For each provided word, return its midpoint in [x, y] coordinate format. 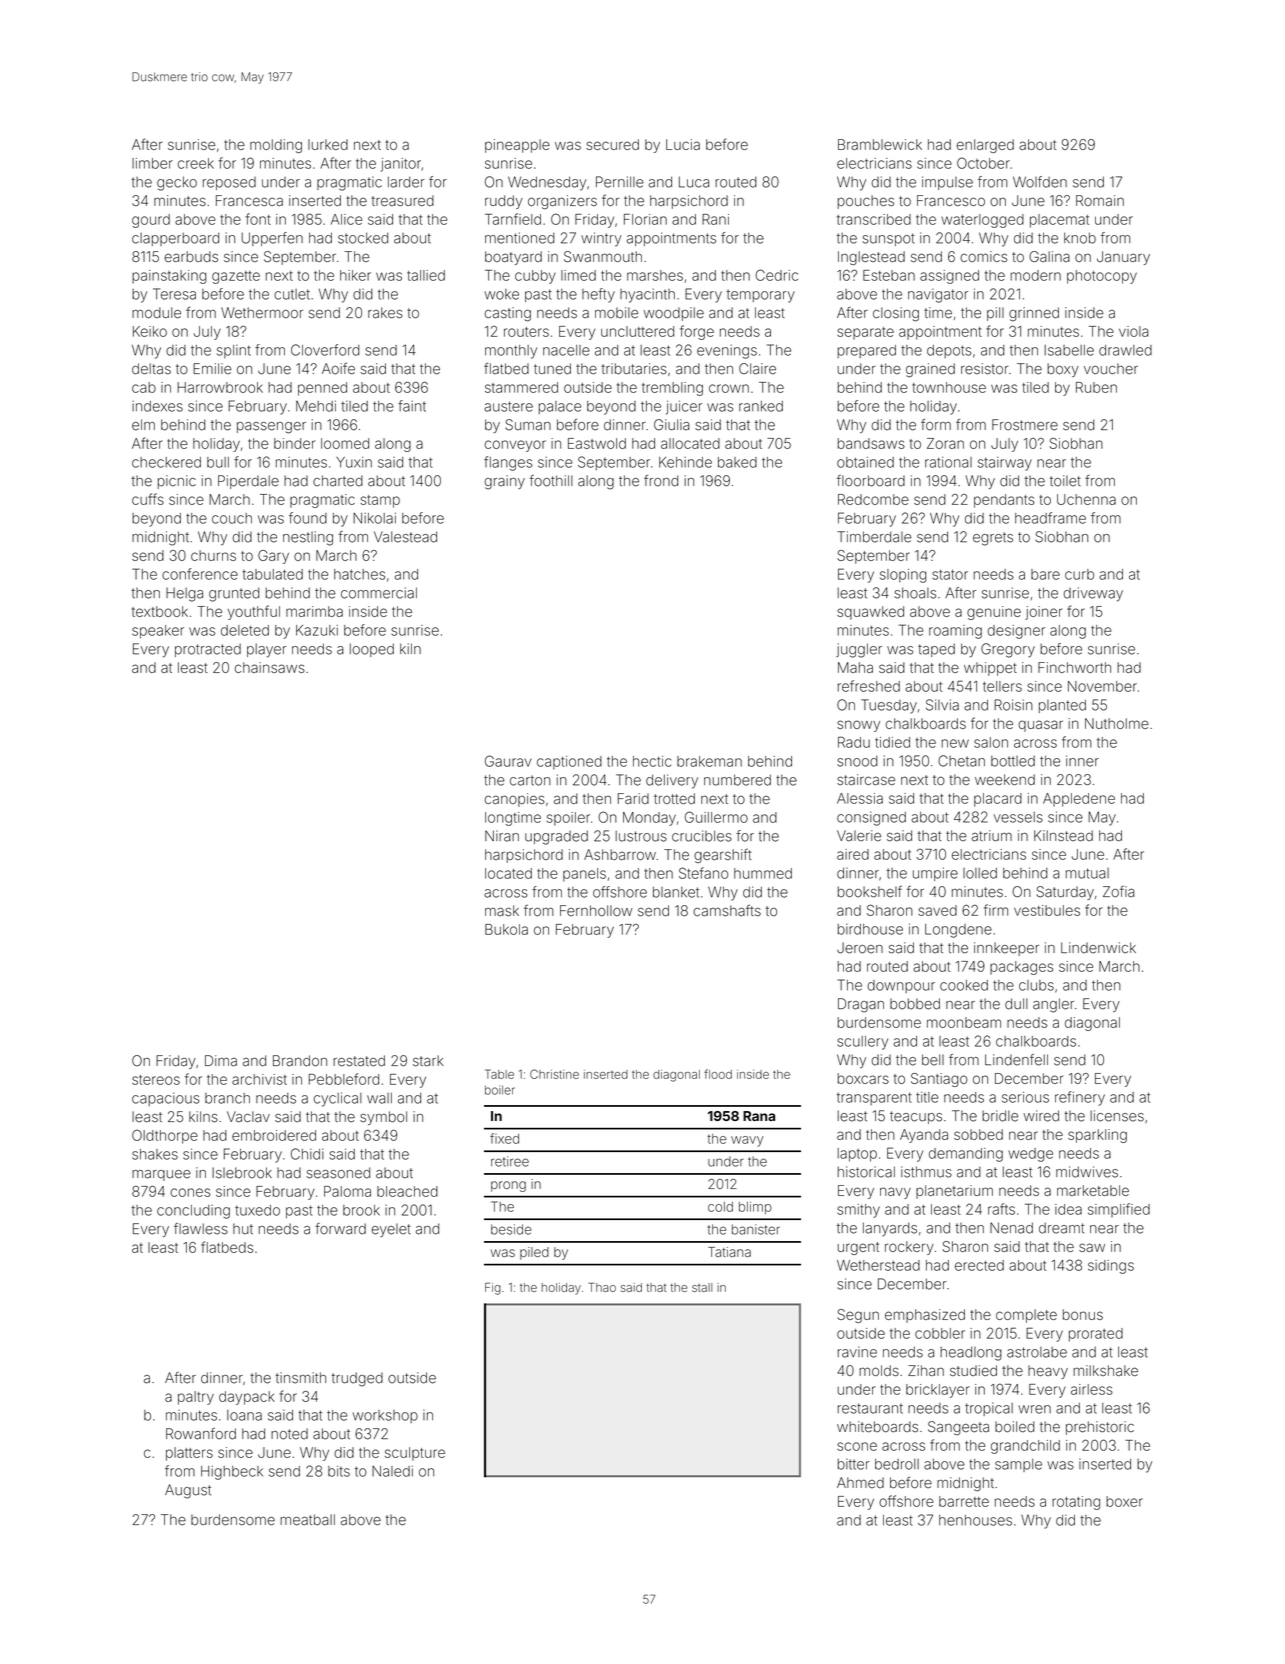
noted [289, 1434]
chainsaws [270, 667]
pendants [1004, 501]
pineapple [517, 146]
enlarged [985, 146]
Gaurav [508, 761]
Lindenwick [1098, 948]
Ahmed [860, 1482]
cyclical [338, 1099]
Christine [554, 1074]
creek [196, 163]
